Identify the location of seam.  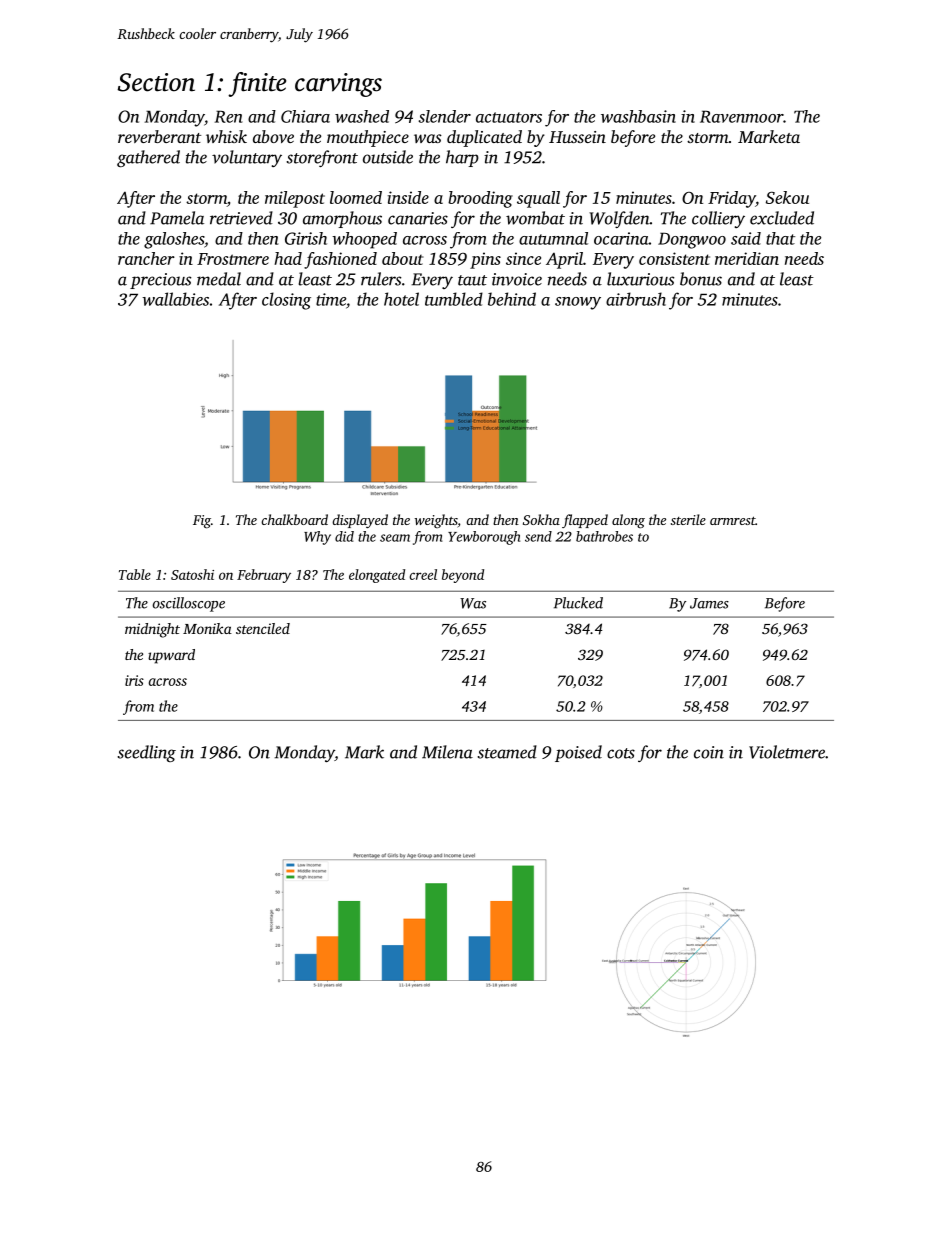
(395, 538).
